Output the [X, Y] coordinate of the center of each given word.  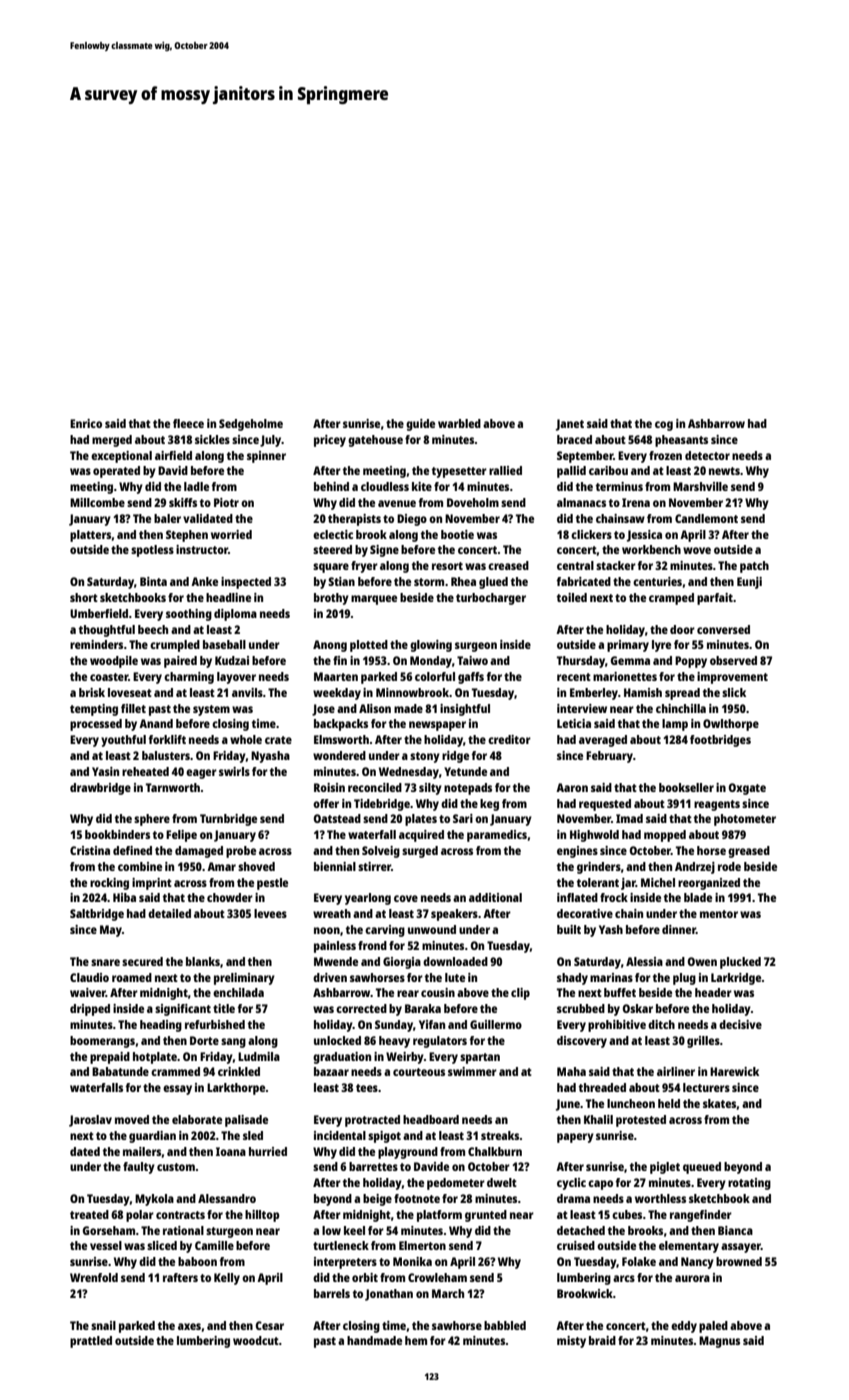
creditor [509, 739]
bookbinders [117, 834]
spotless [152, 551]
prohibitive [617, 1026]
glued [493, 583]
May [111, 931]
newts [724, 471]
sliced [162, 1245]
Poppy [691, 662]
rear [408, 993]
